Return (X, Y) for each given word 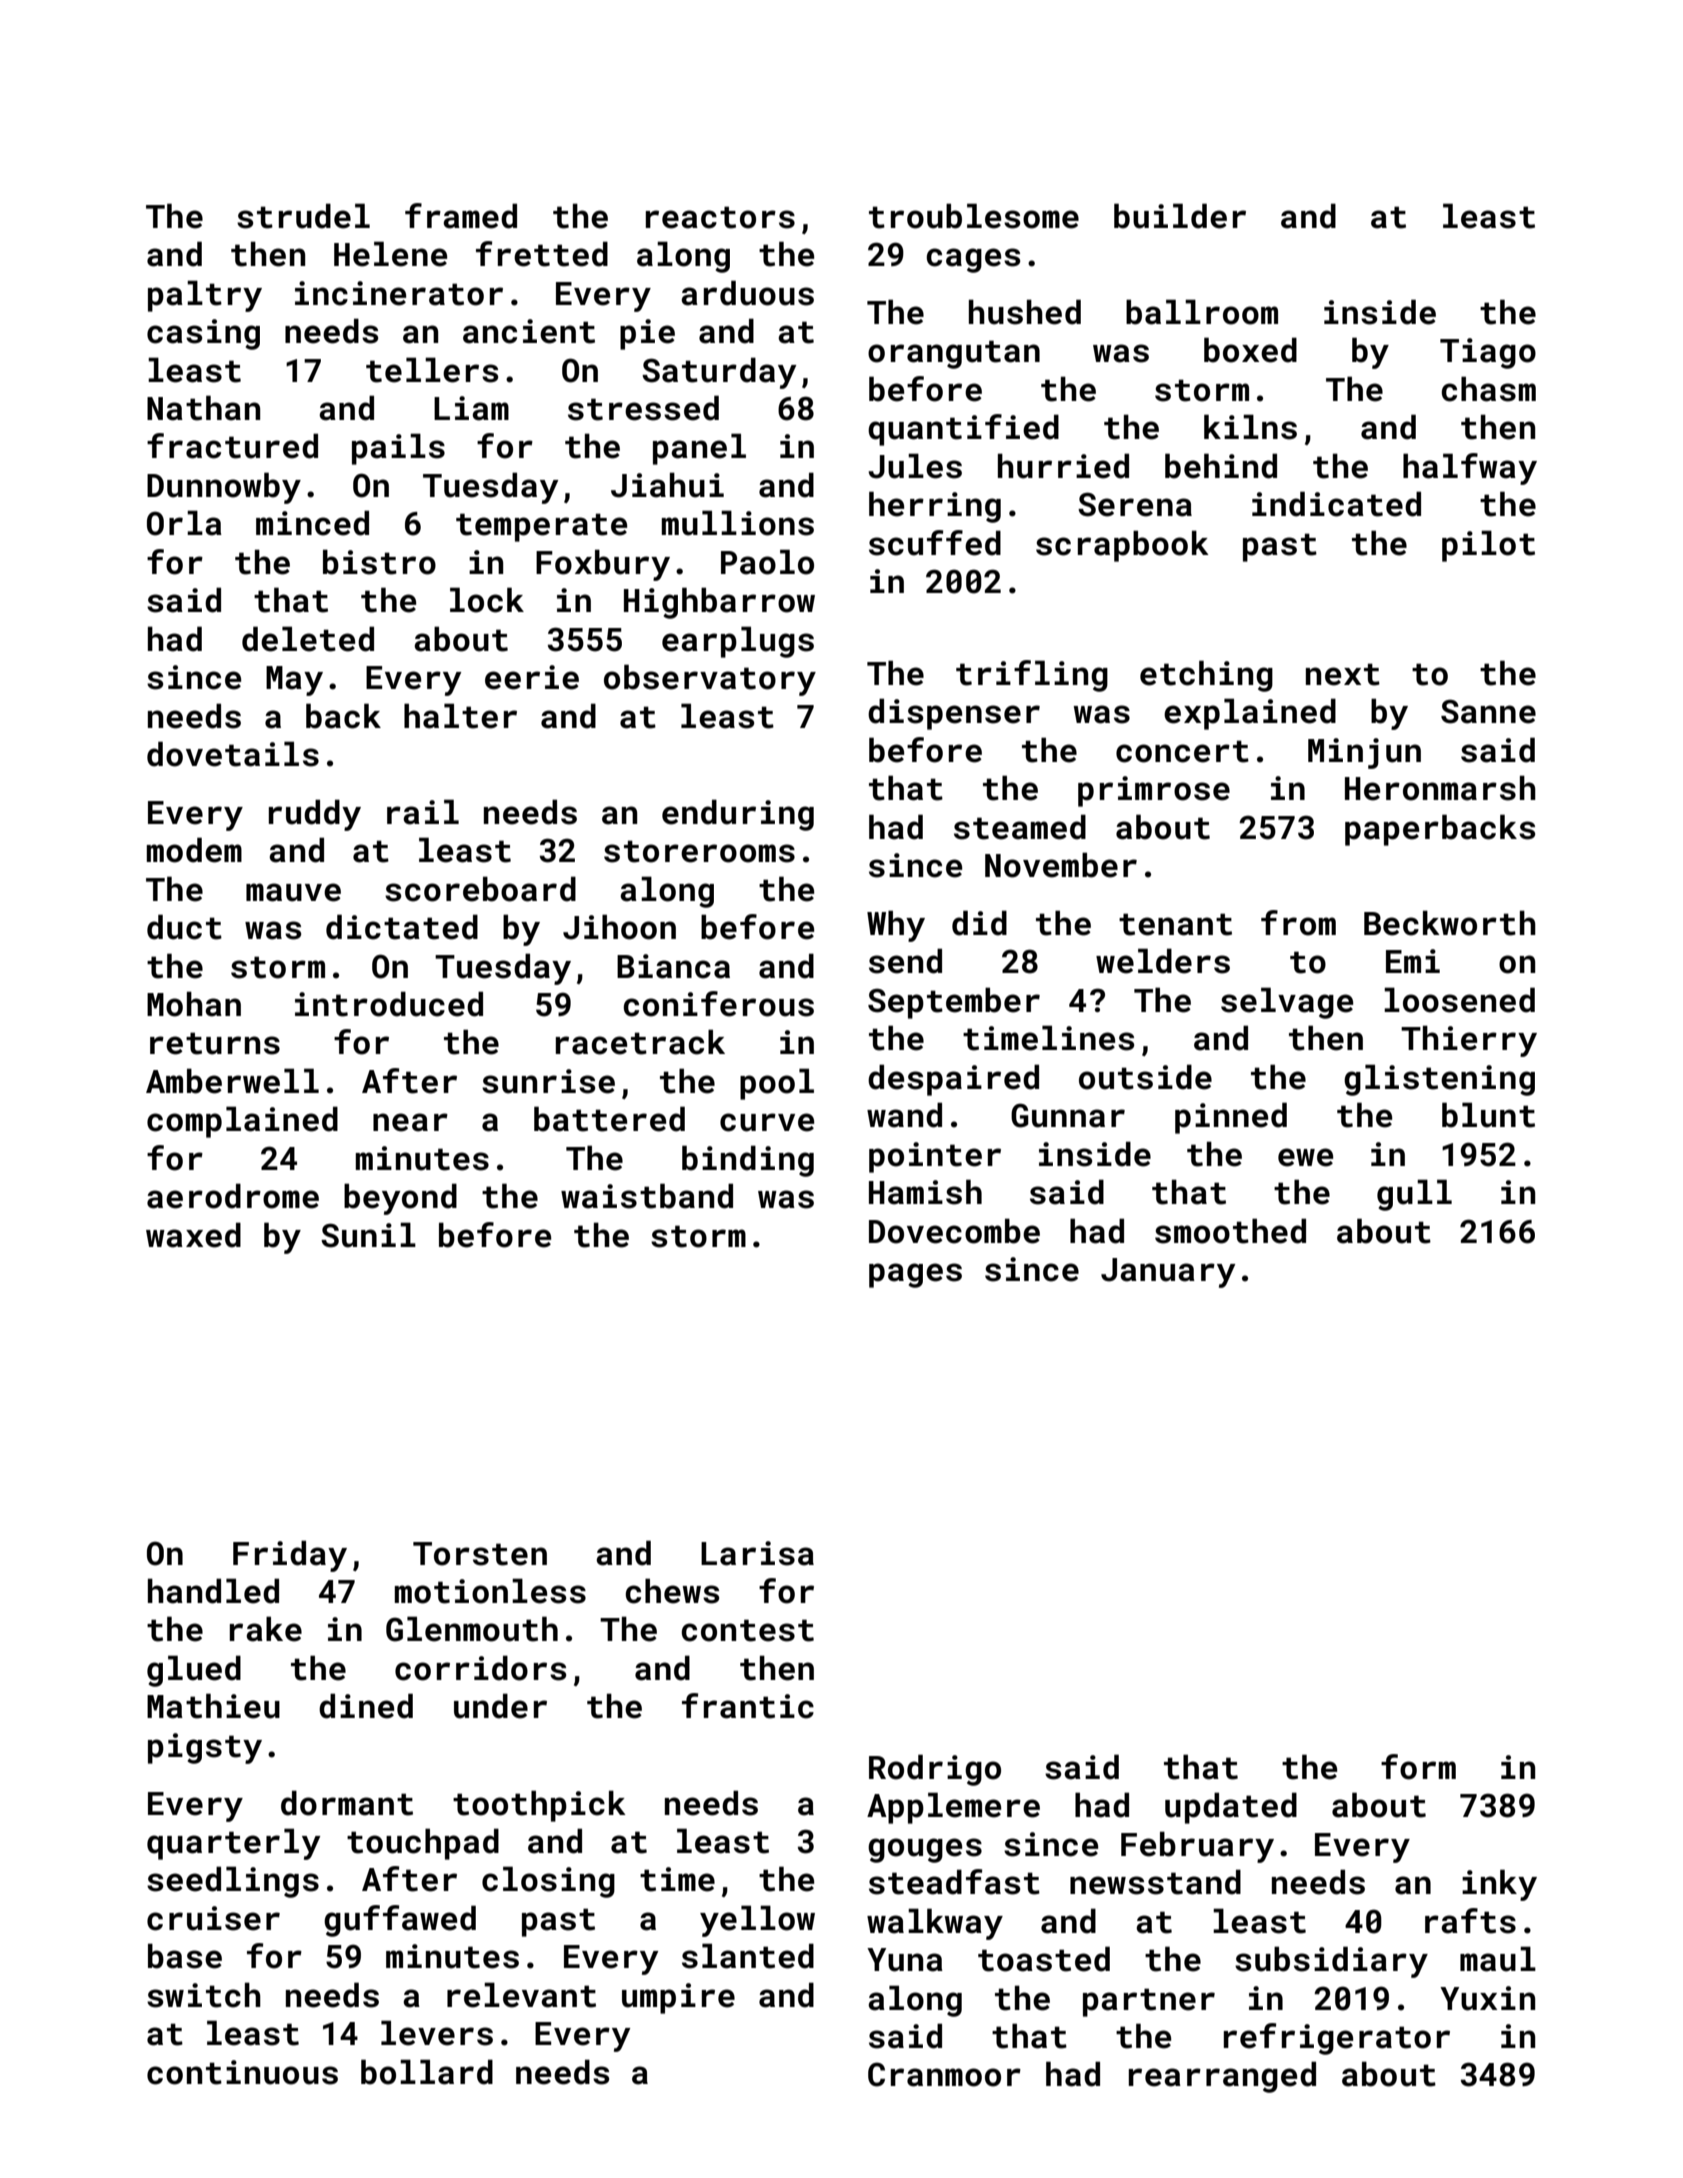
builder (1180, 216)
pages (915, 1275)
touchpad (423, 1844)
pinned (1231, 1118)
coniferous (718, 1004)
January (1168, 1273)
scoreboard (480, 889)
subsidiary (1331, 1962)
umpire (678, 1998)
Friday (290, 1556)
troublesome (974, 216)
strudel (303, 216)
